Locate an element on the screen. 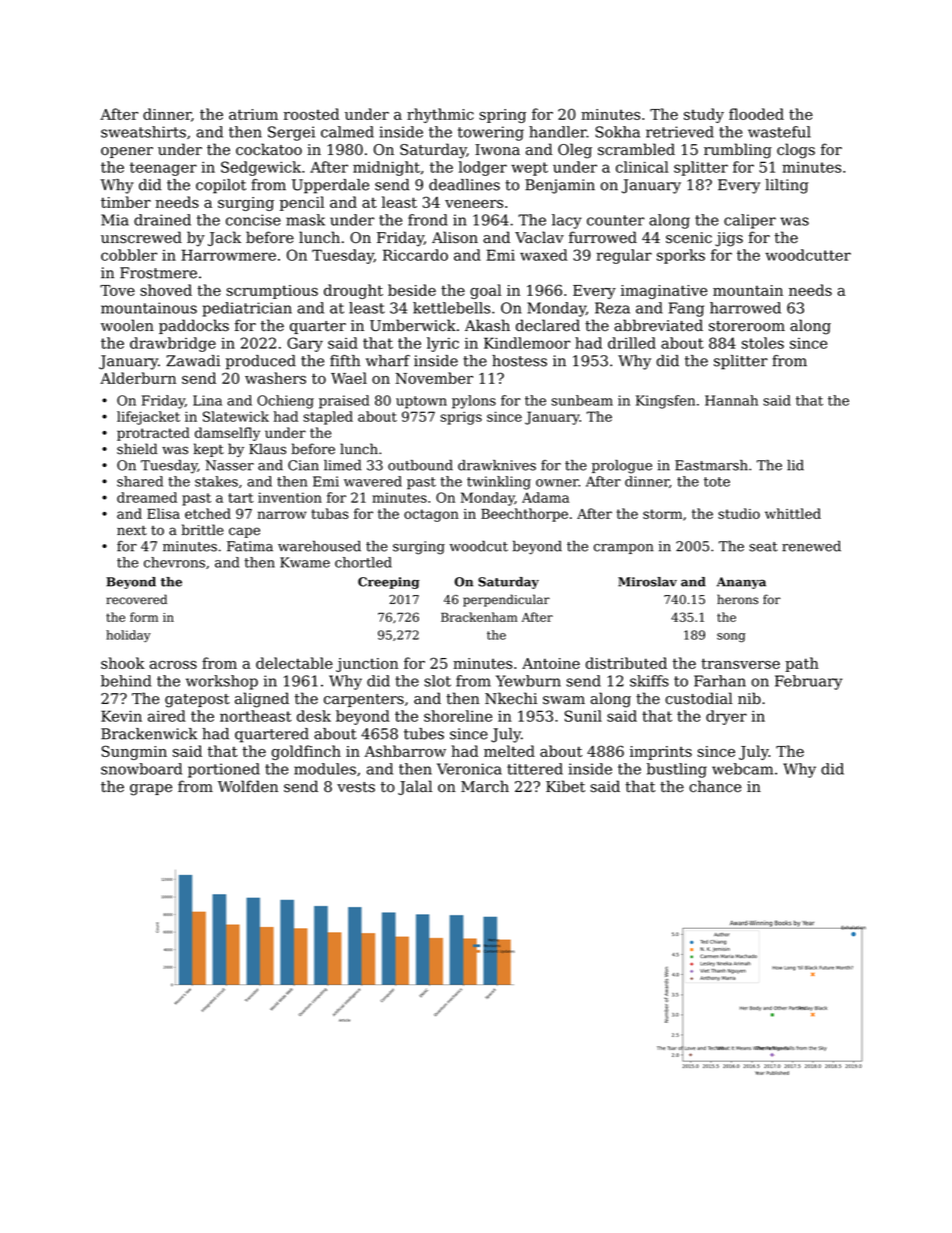  Kibet is located at coordinates (565, 786).
